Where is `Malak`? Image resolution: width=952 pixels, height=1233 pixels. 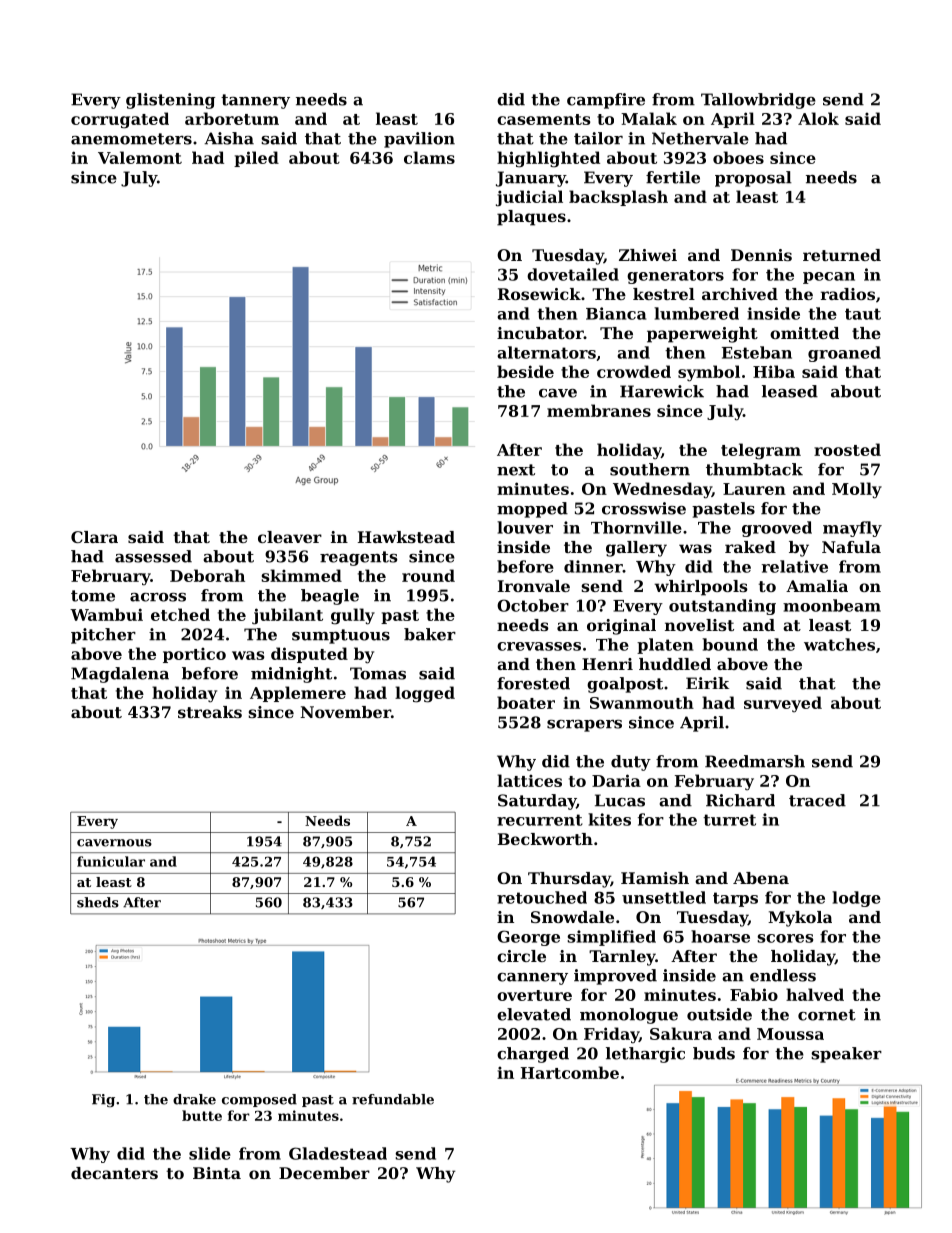 Malak is located at coordinates (649, 118).
